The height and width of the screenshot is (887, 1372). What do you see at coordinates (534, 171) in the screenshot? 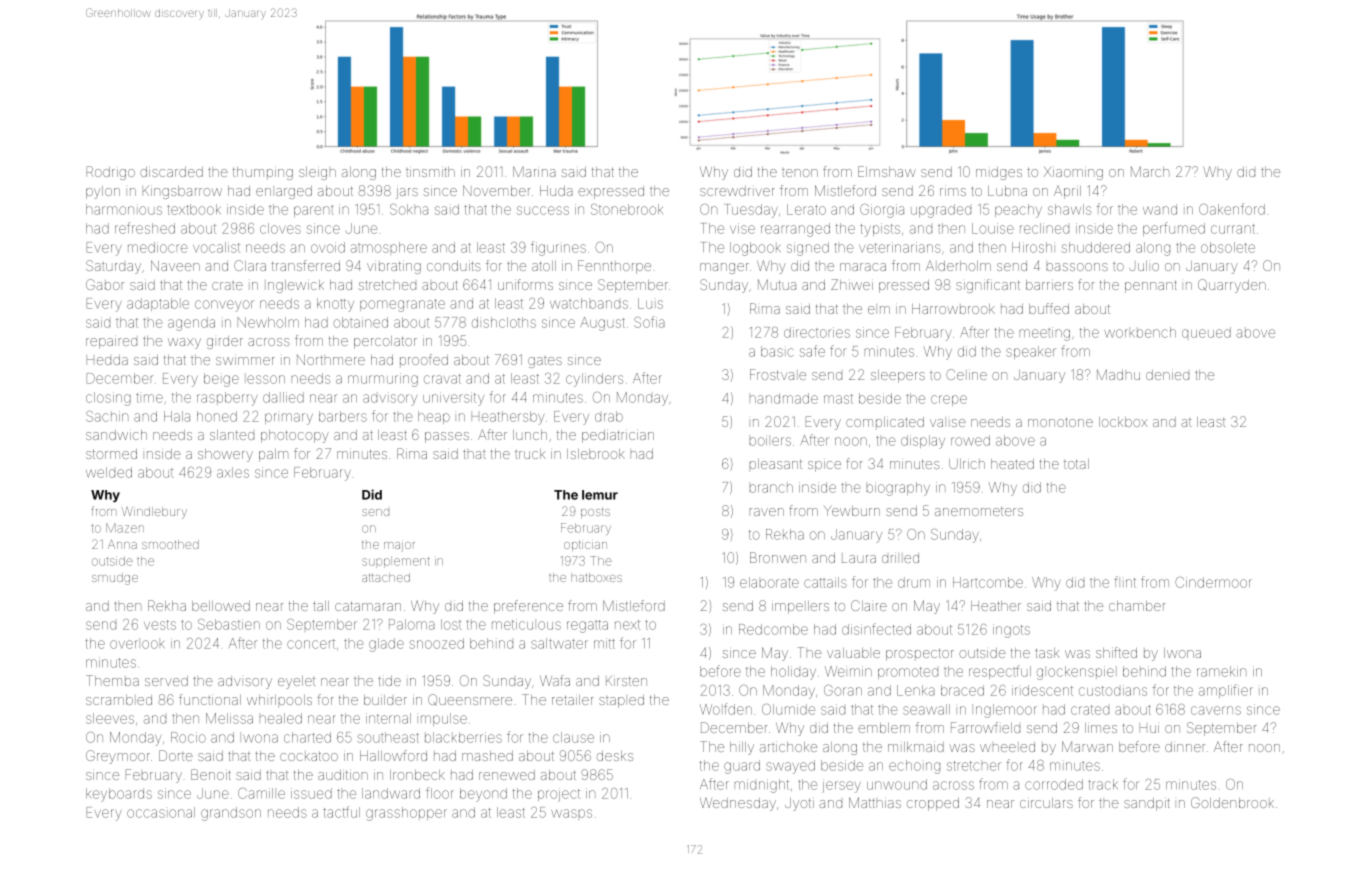
I see `Marina` at bounding box center [534, 171].
